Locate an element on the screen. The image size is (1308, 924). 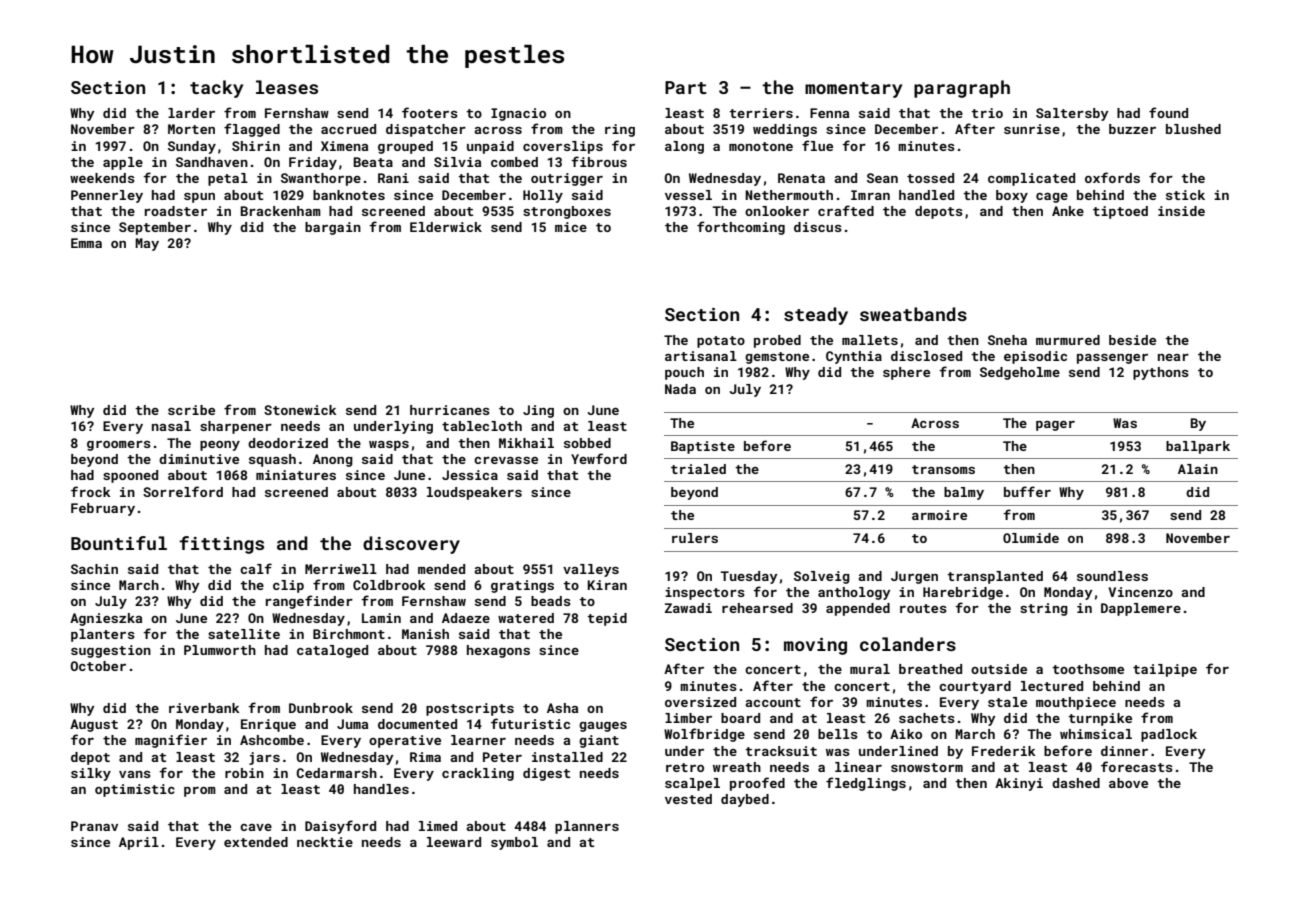
momentary is located at coordinates (853, 90).
